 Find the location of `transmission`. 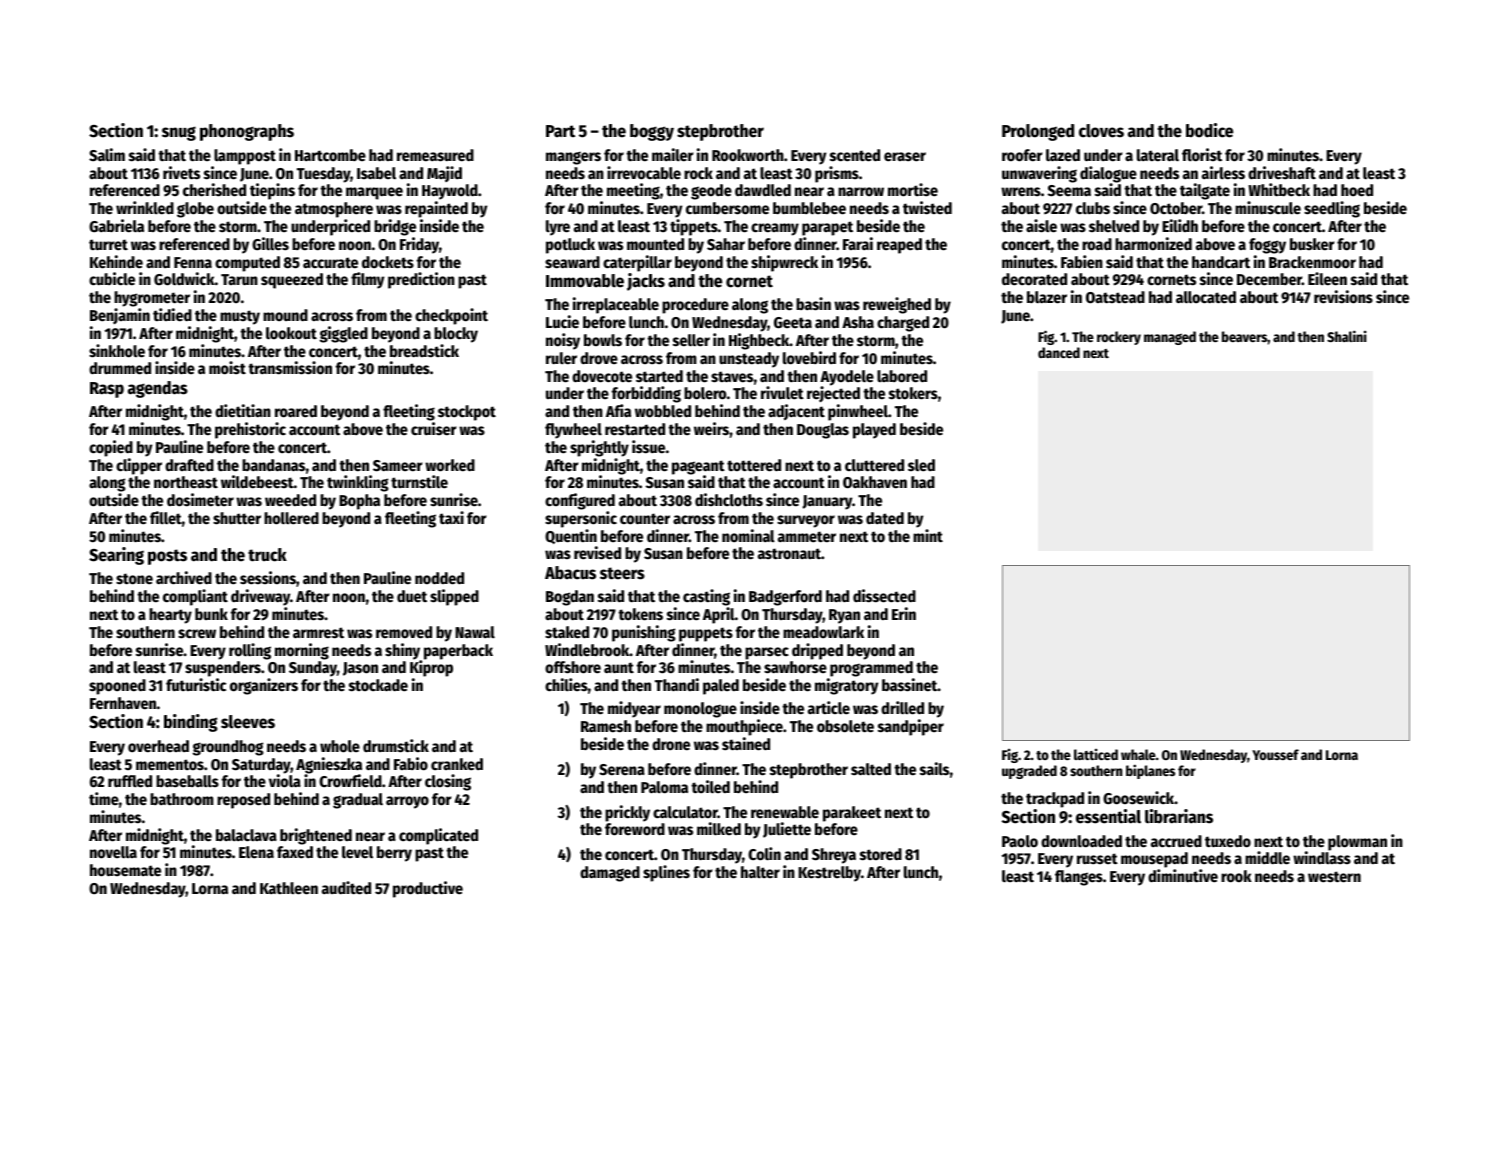

transmission is located at coordinates (290, 368).
